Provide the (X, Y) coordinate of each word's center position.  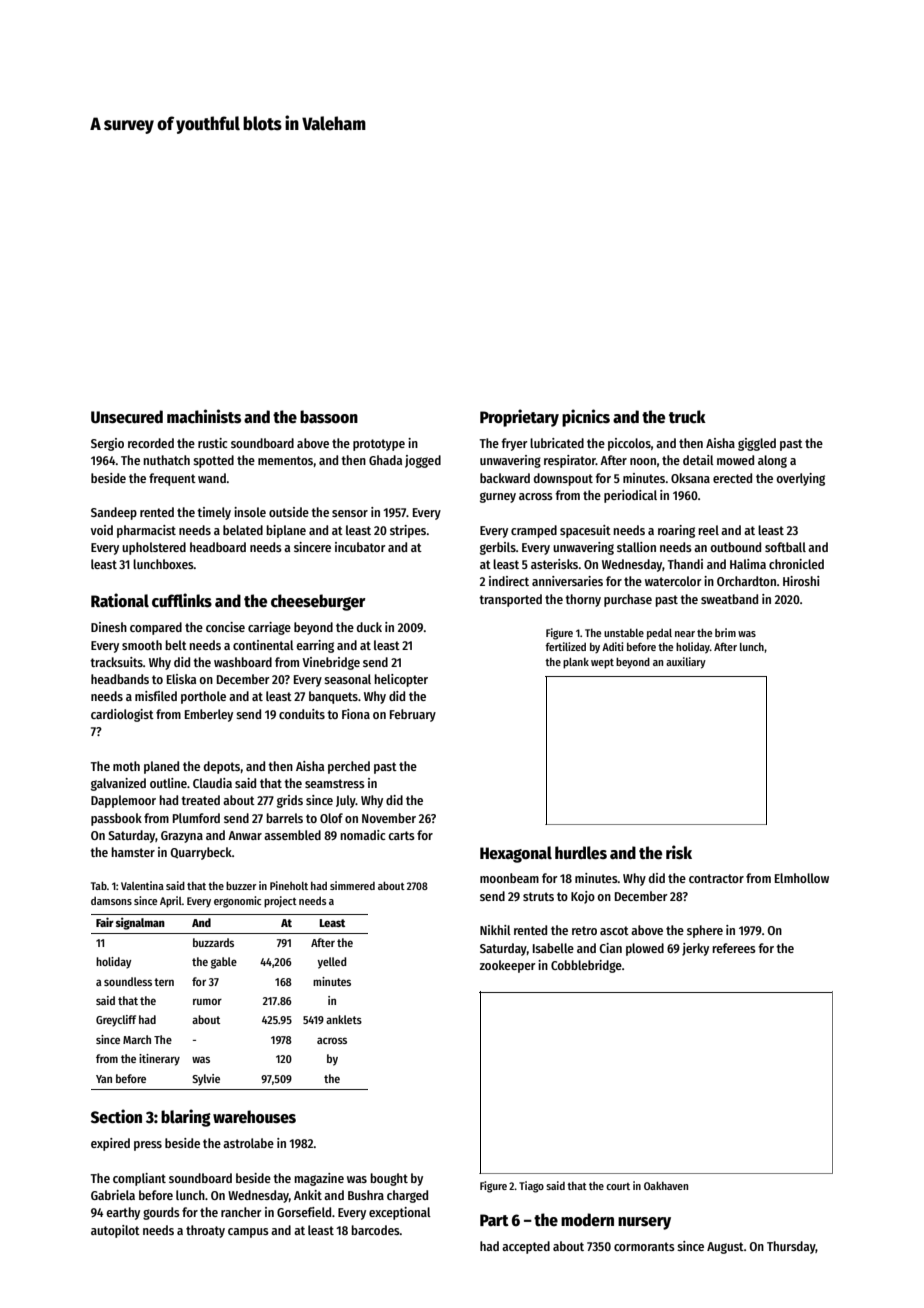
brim (725, 632)
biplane (286, 531)
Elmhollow (802, 878)
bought (389, 1179)
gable (224, 963)
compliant (139, 1179)
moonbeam (509, 878)
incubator (360, 547)
